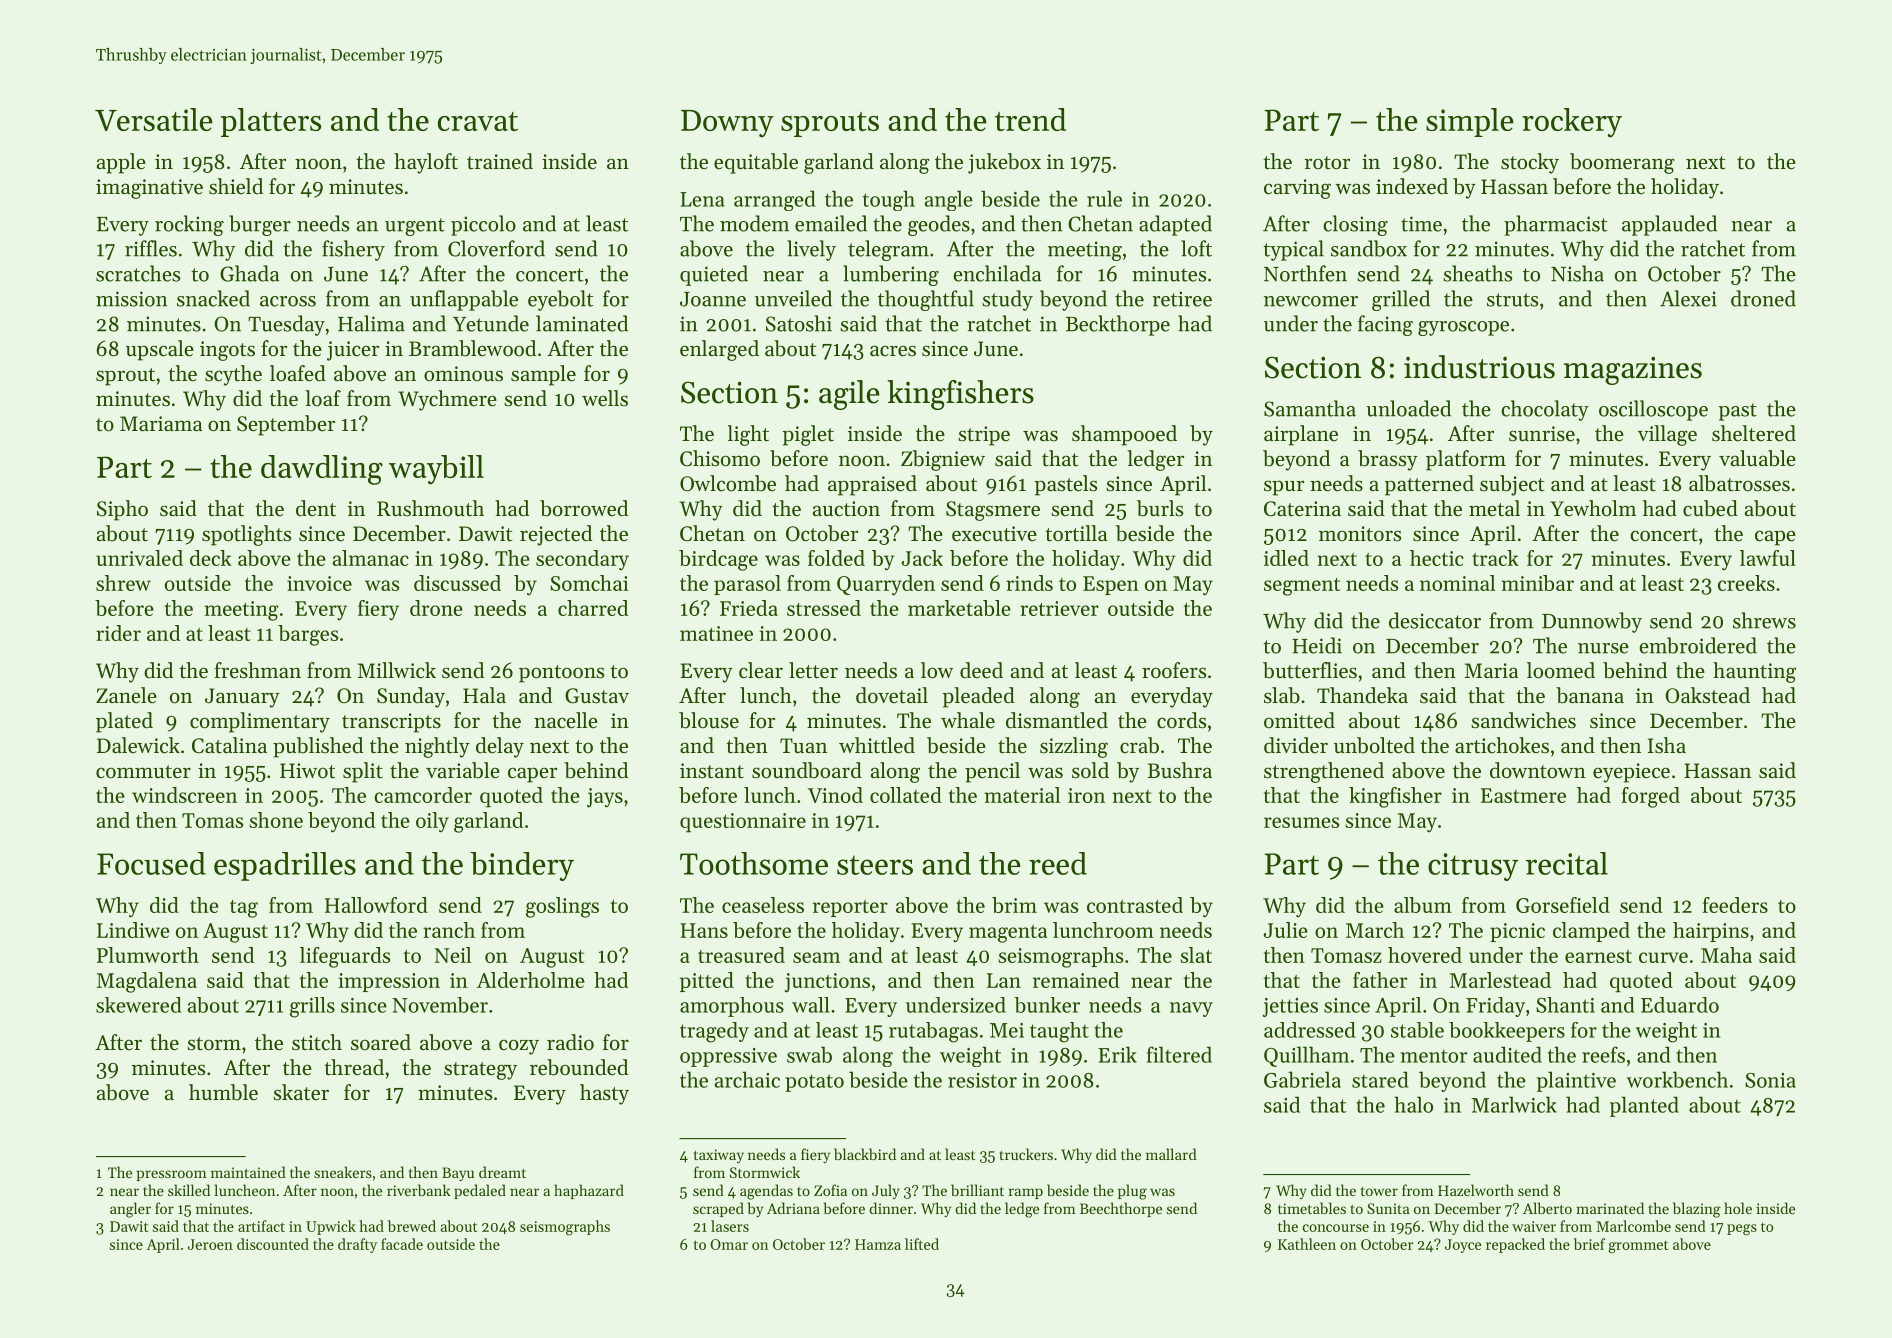  I want to click on haphazard, so click(589, 1191).
